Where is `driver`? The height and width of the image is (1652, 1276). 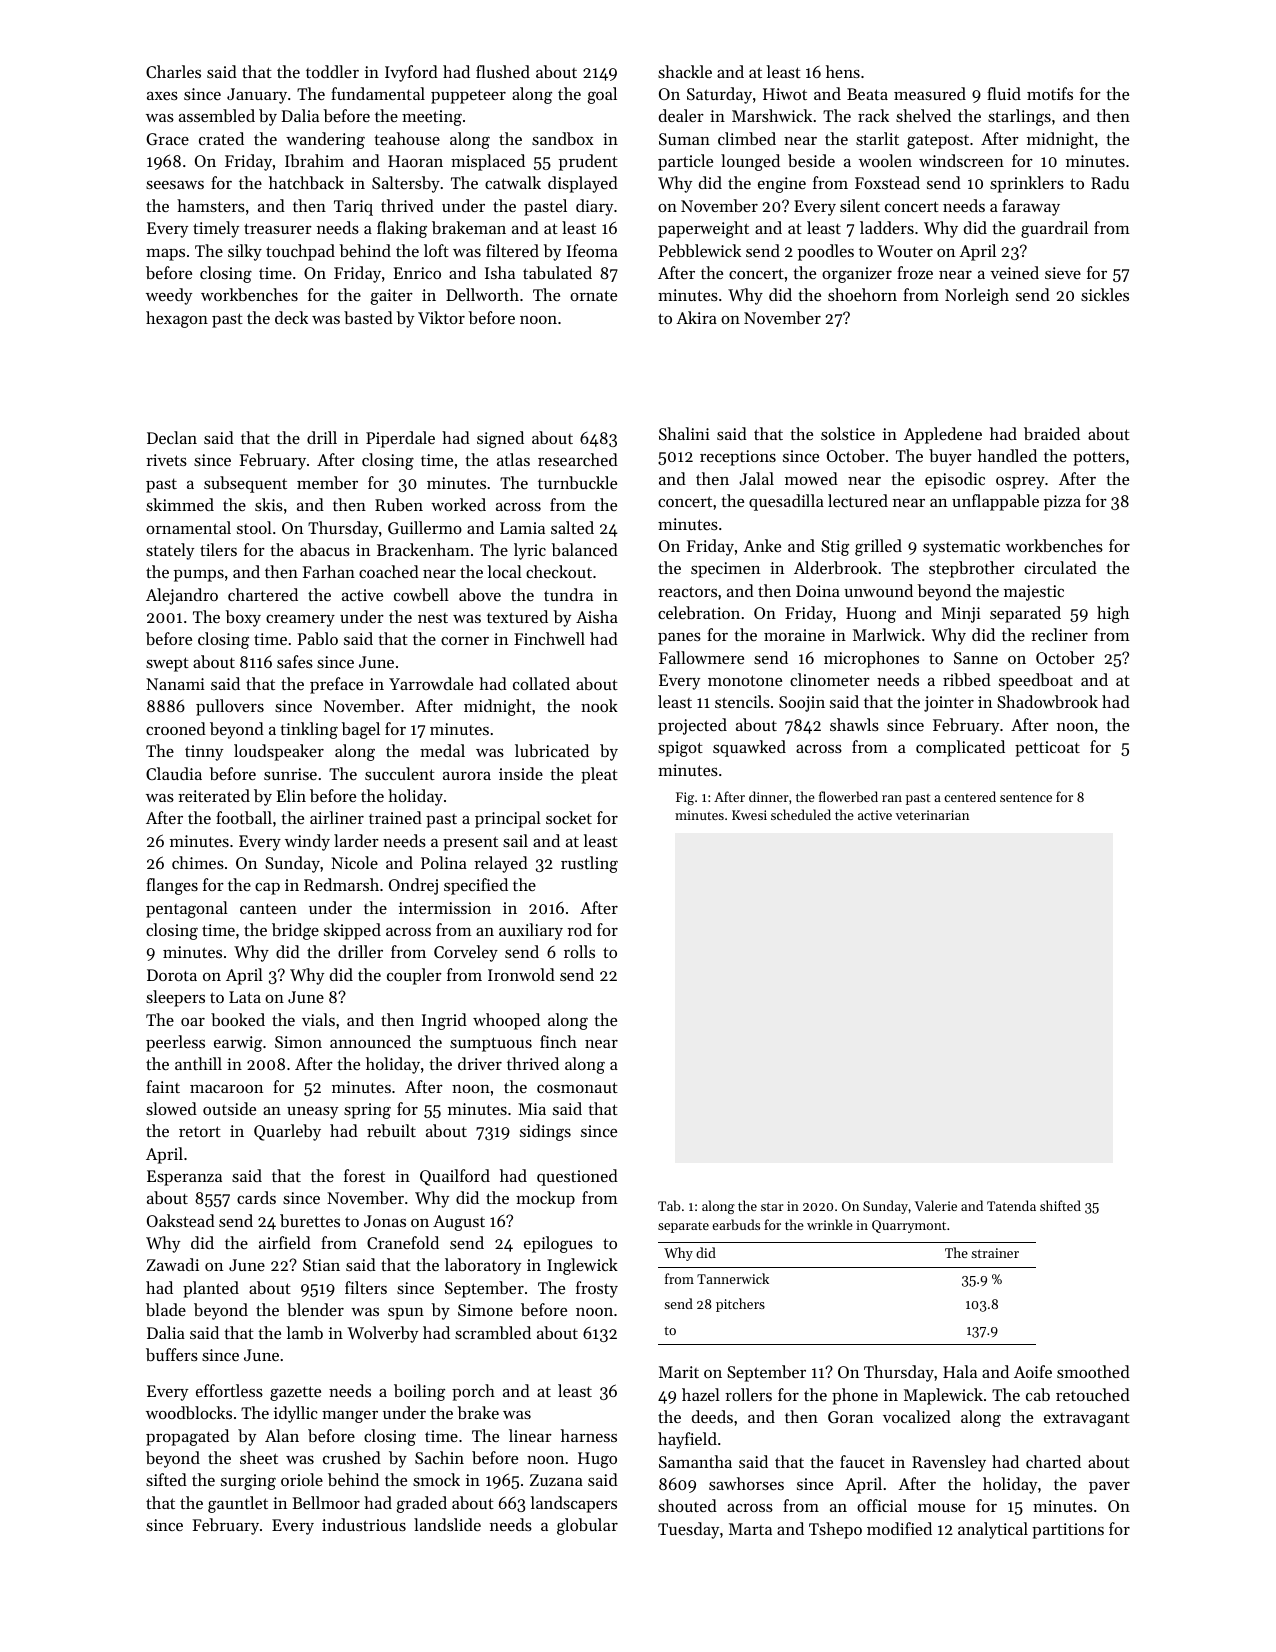
driver is located at coordinates (480, 1063).
